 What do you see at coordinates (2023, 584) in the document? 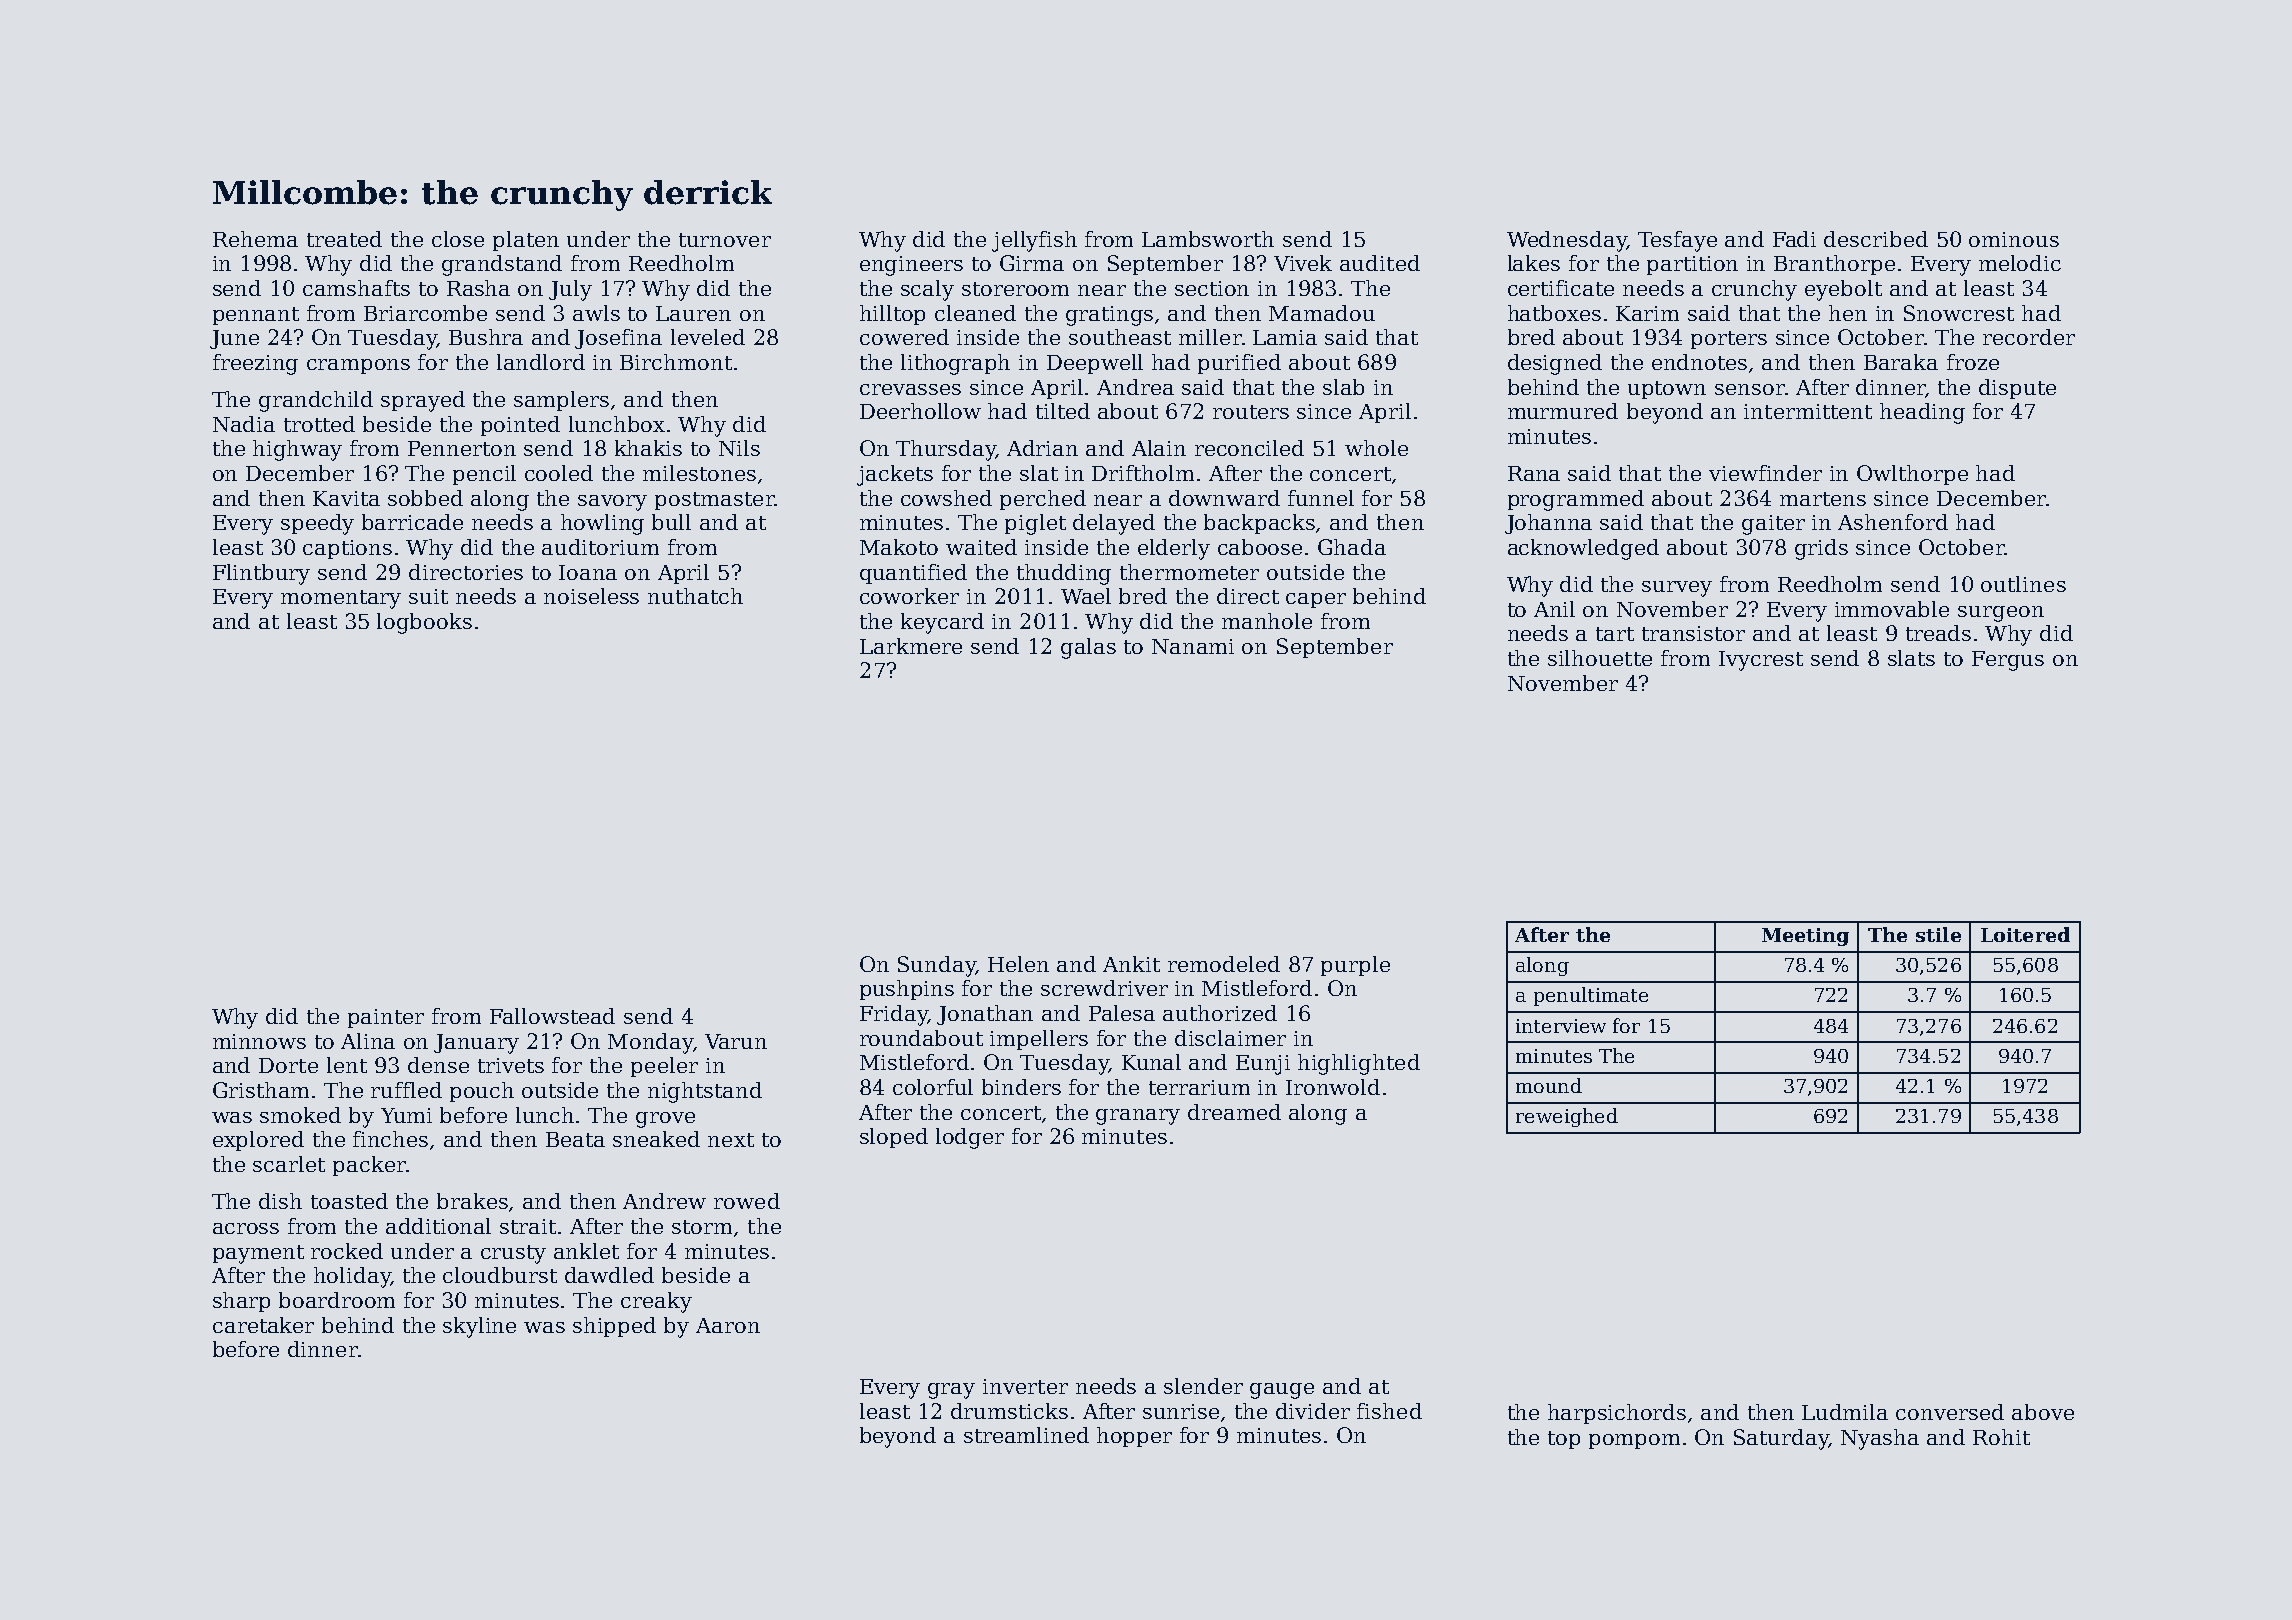
I see `outlines` at bounding box center [2023, 584].
